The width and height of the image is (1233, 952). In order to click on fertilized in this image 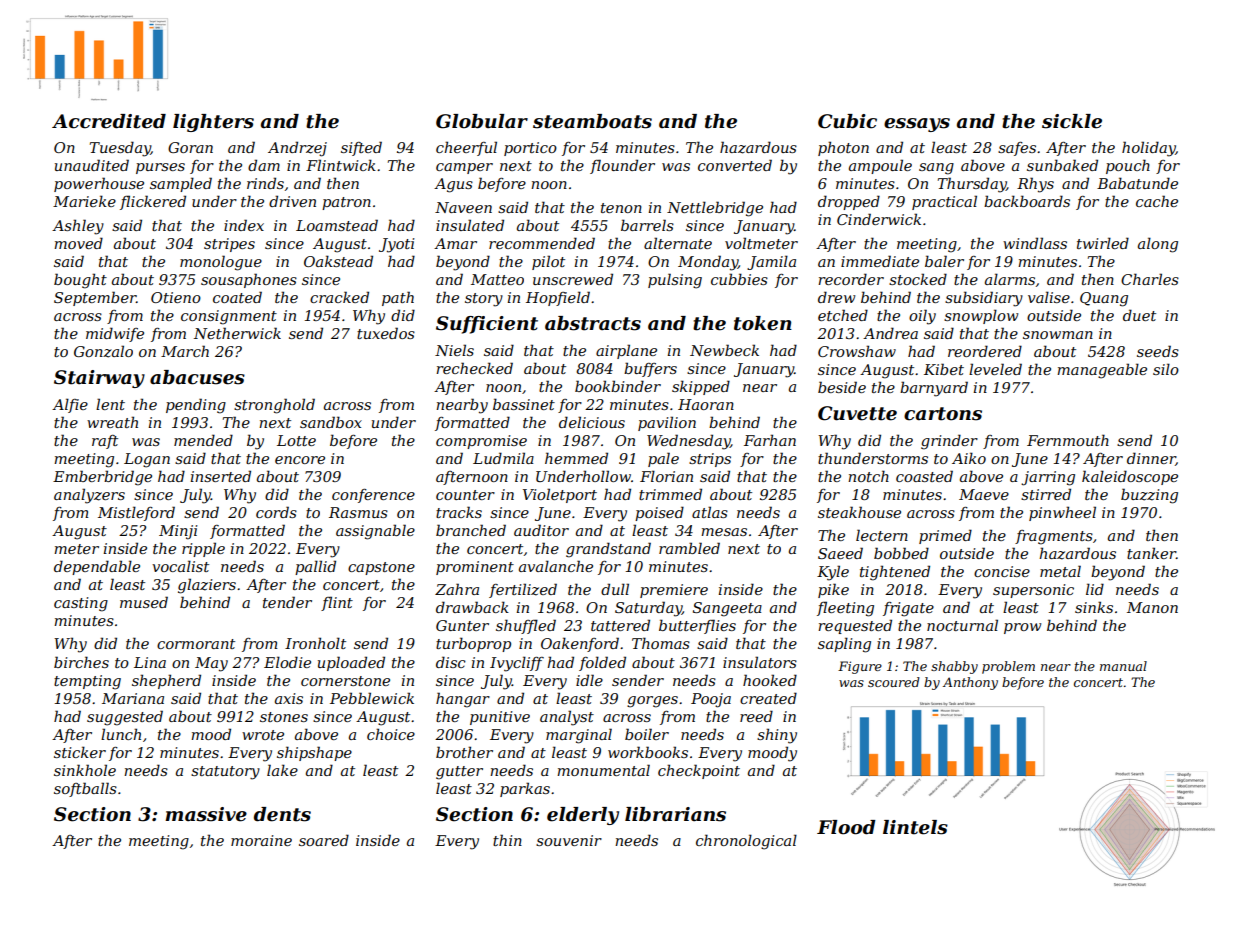, I will do `click(523, 590)`.
